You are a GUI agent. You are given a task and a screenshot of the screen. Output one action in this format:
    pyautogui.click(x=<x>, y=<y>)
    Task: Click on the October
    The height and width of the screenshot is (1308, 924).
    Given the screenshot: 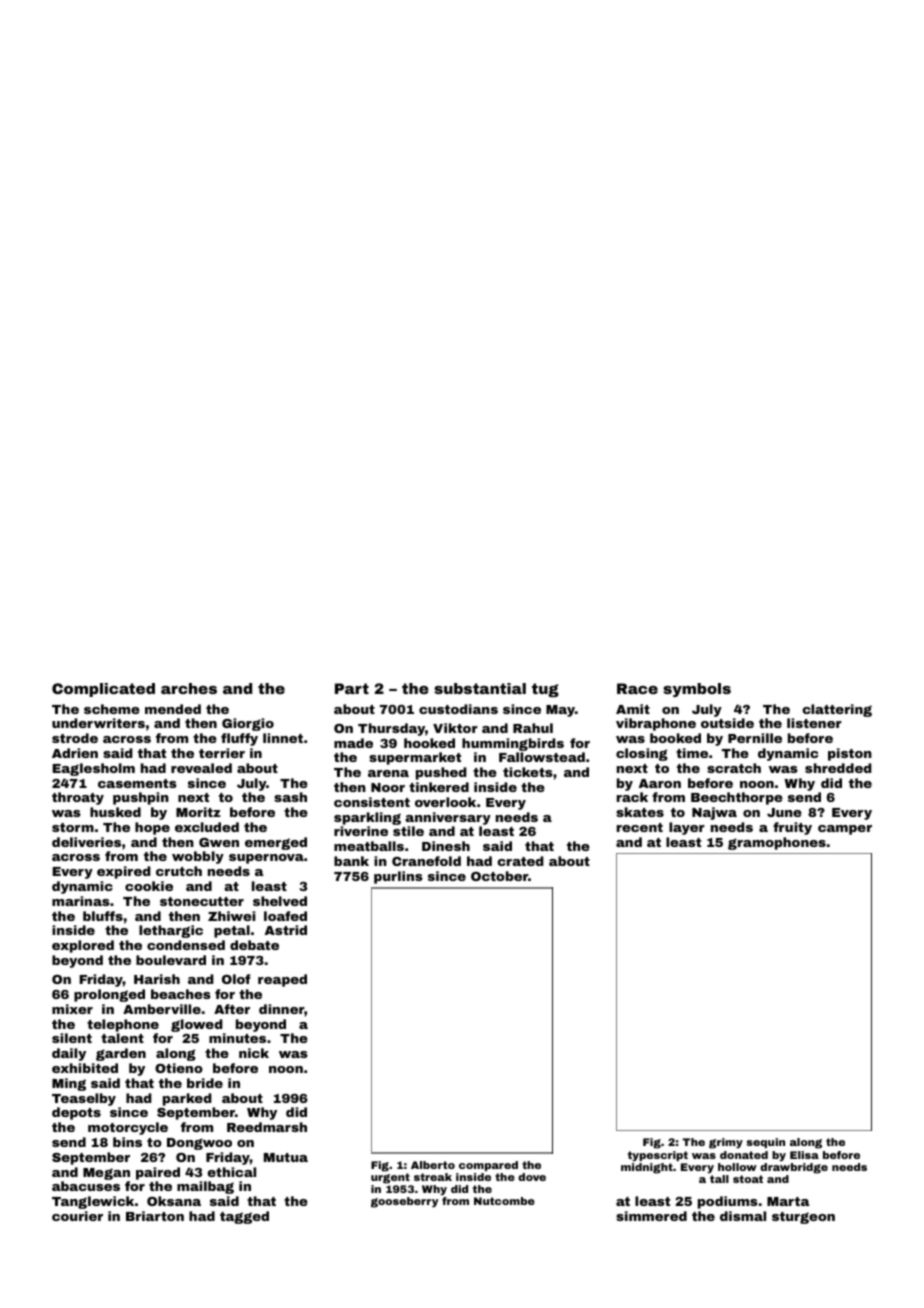 What is the action you would take?
    pyautogui.click(x=499, y=876)
